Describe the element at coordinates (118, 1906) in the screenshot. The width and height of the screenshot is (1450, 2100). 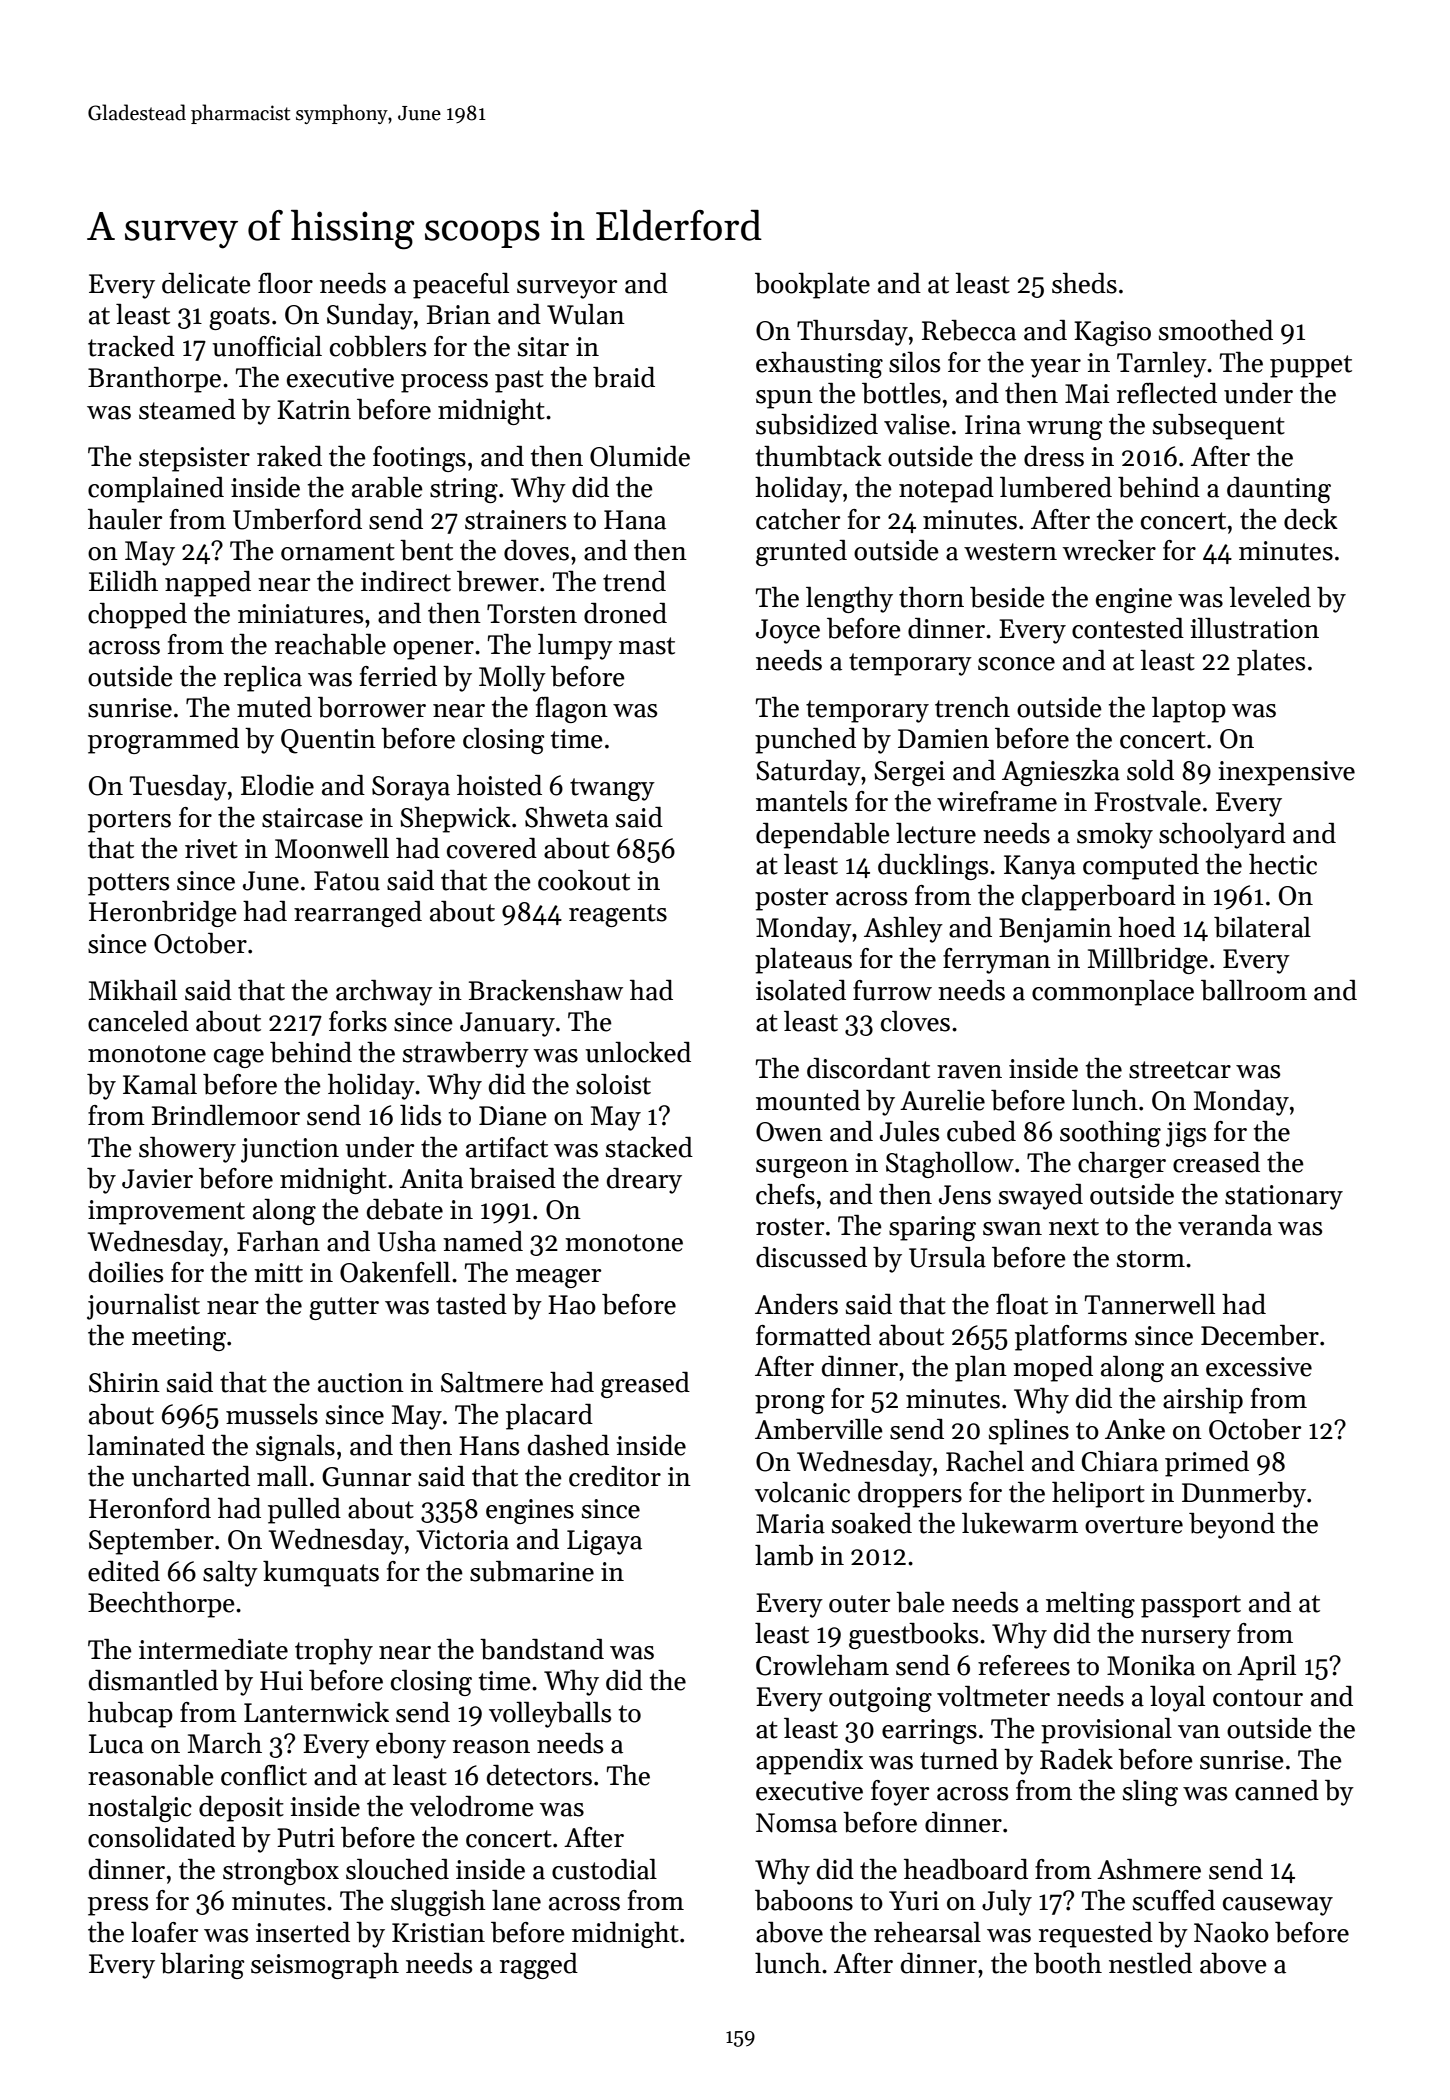
I see `press` at that location.
